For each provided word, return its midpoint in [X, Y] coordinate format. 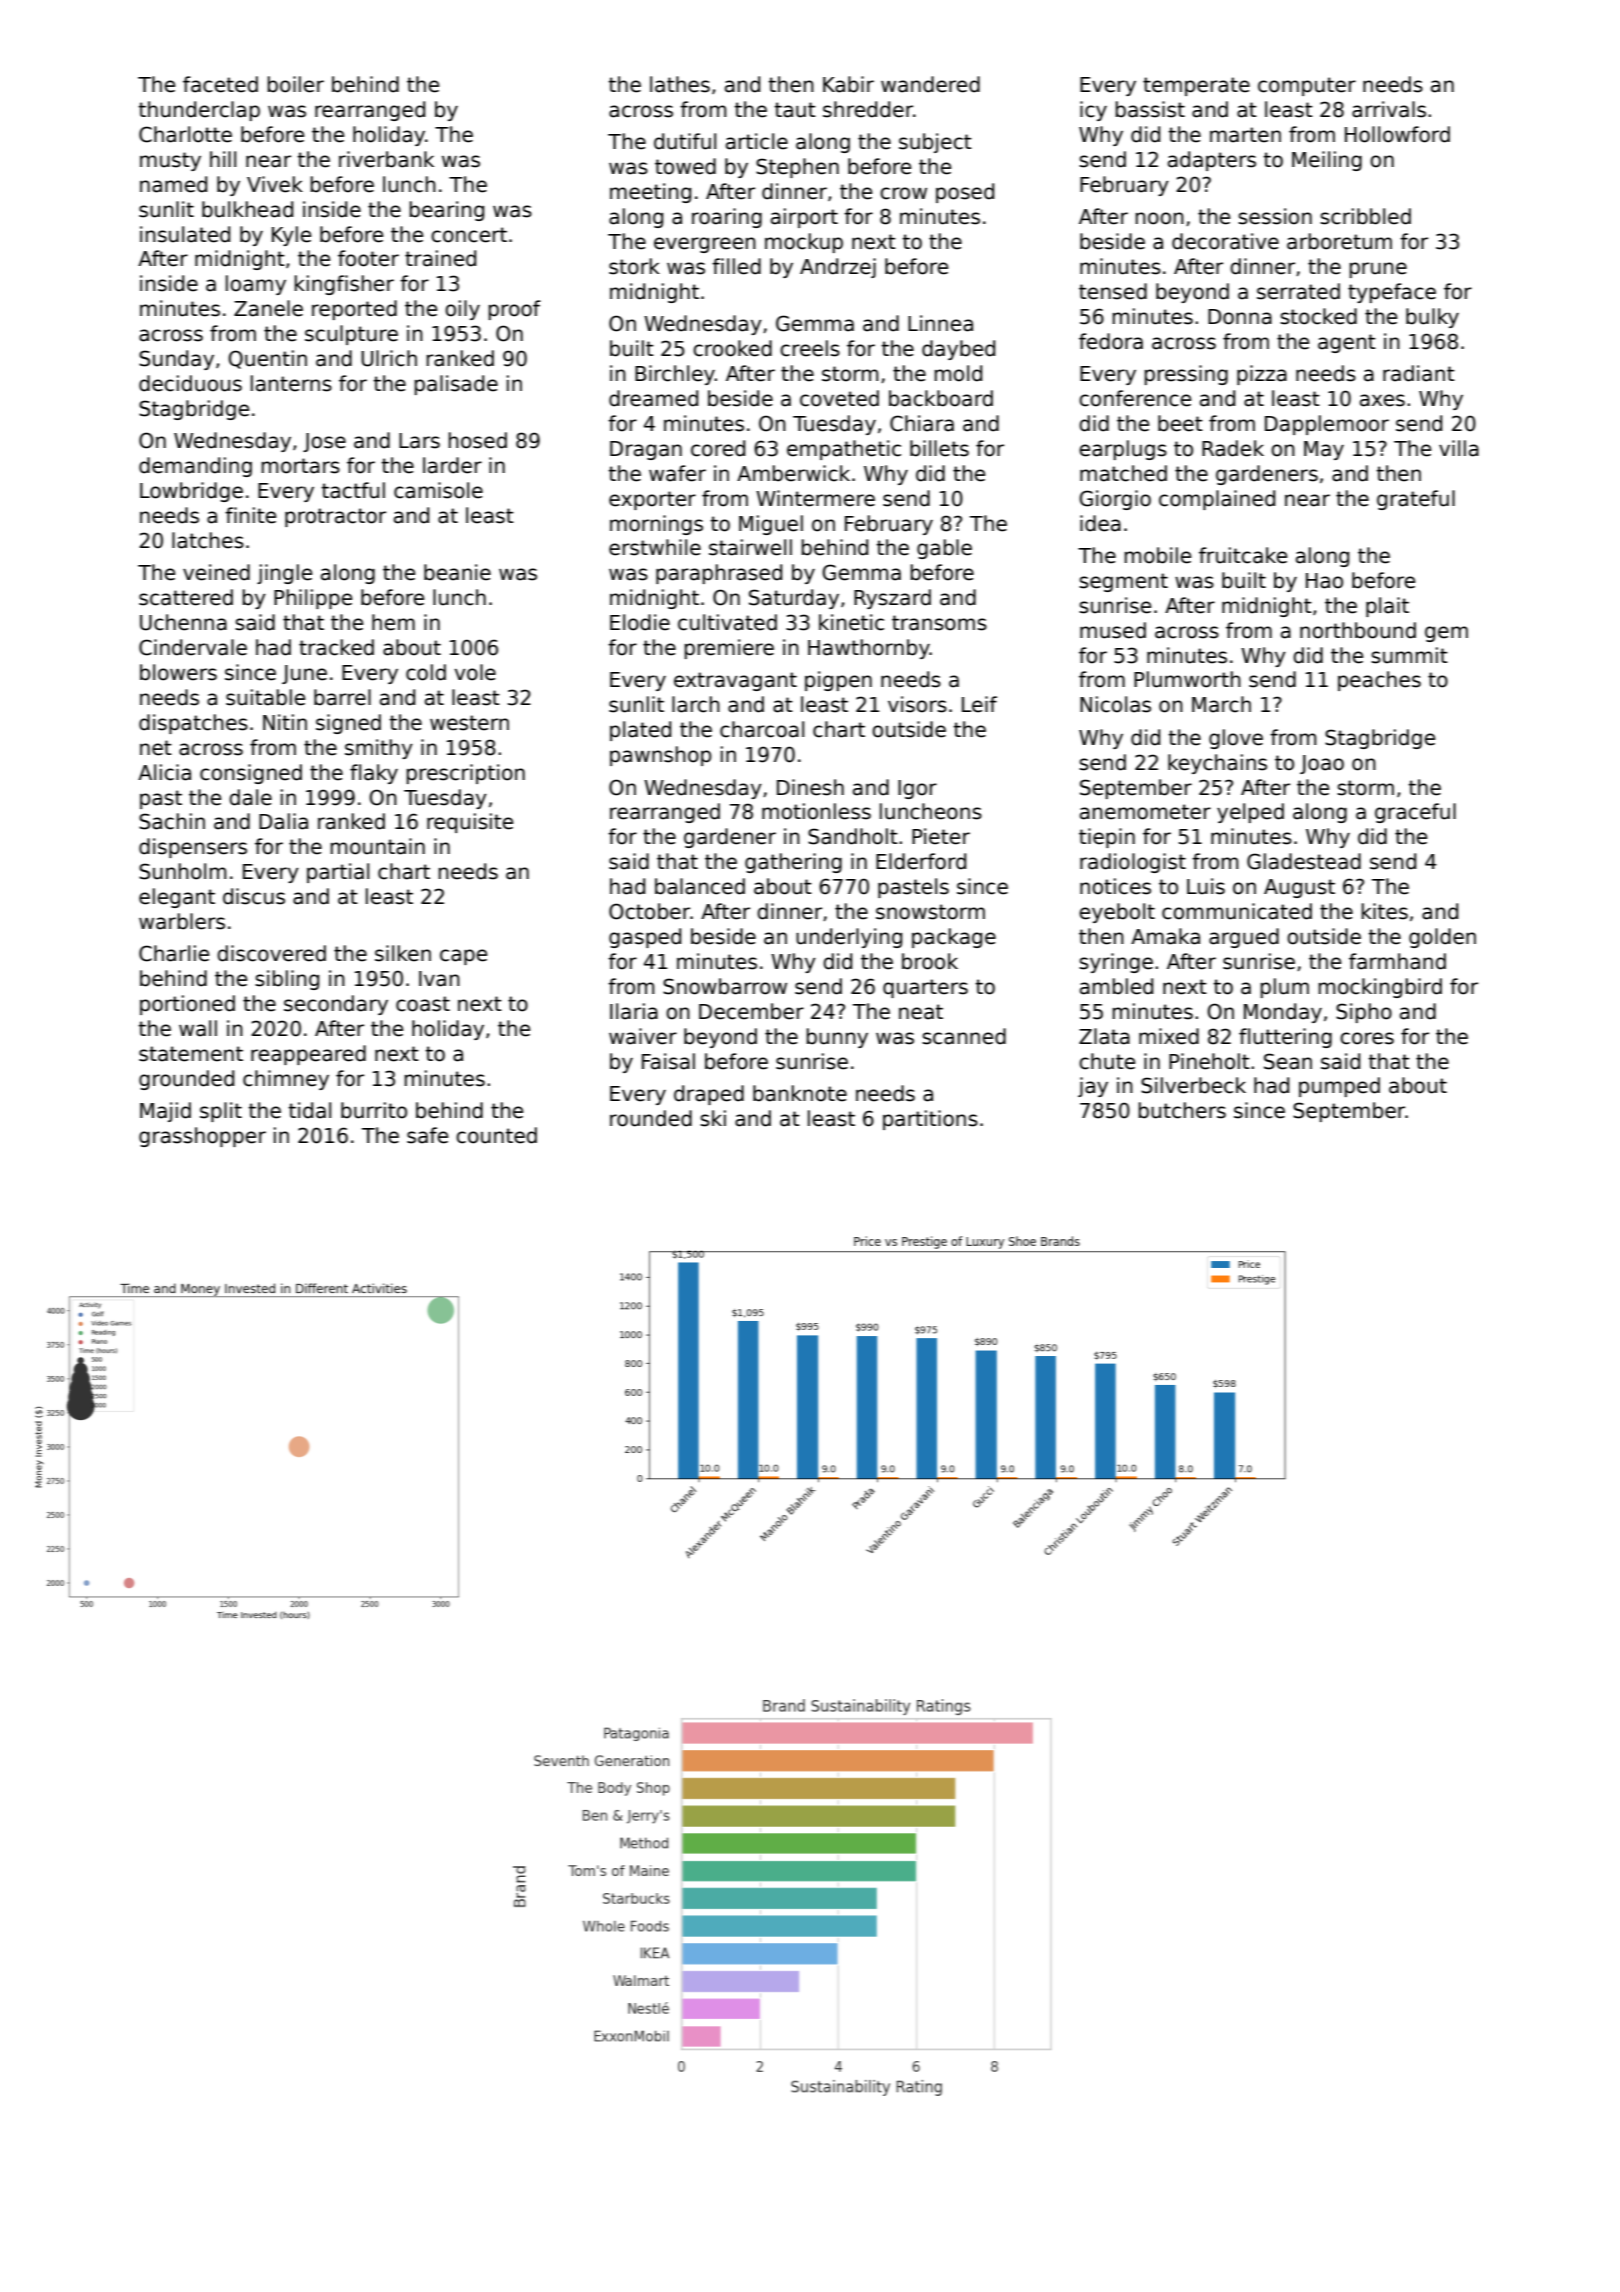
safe [427, 1135]
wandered [930, 84]
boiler [296, 84]
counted [496, 1135]
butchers [1182, 1110]
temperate [1196, 86]
